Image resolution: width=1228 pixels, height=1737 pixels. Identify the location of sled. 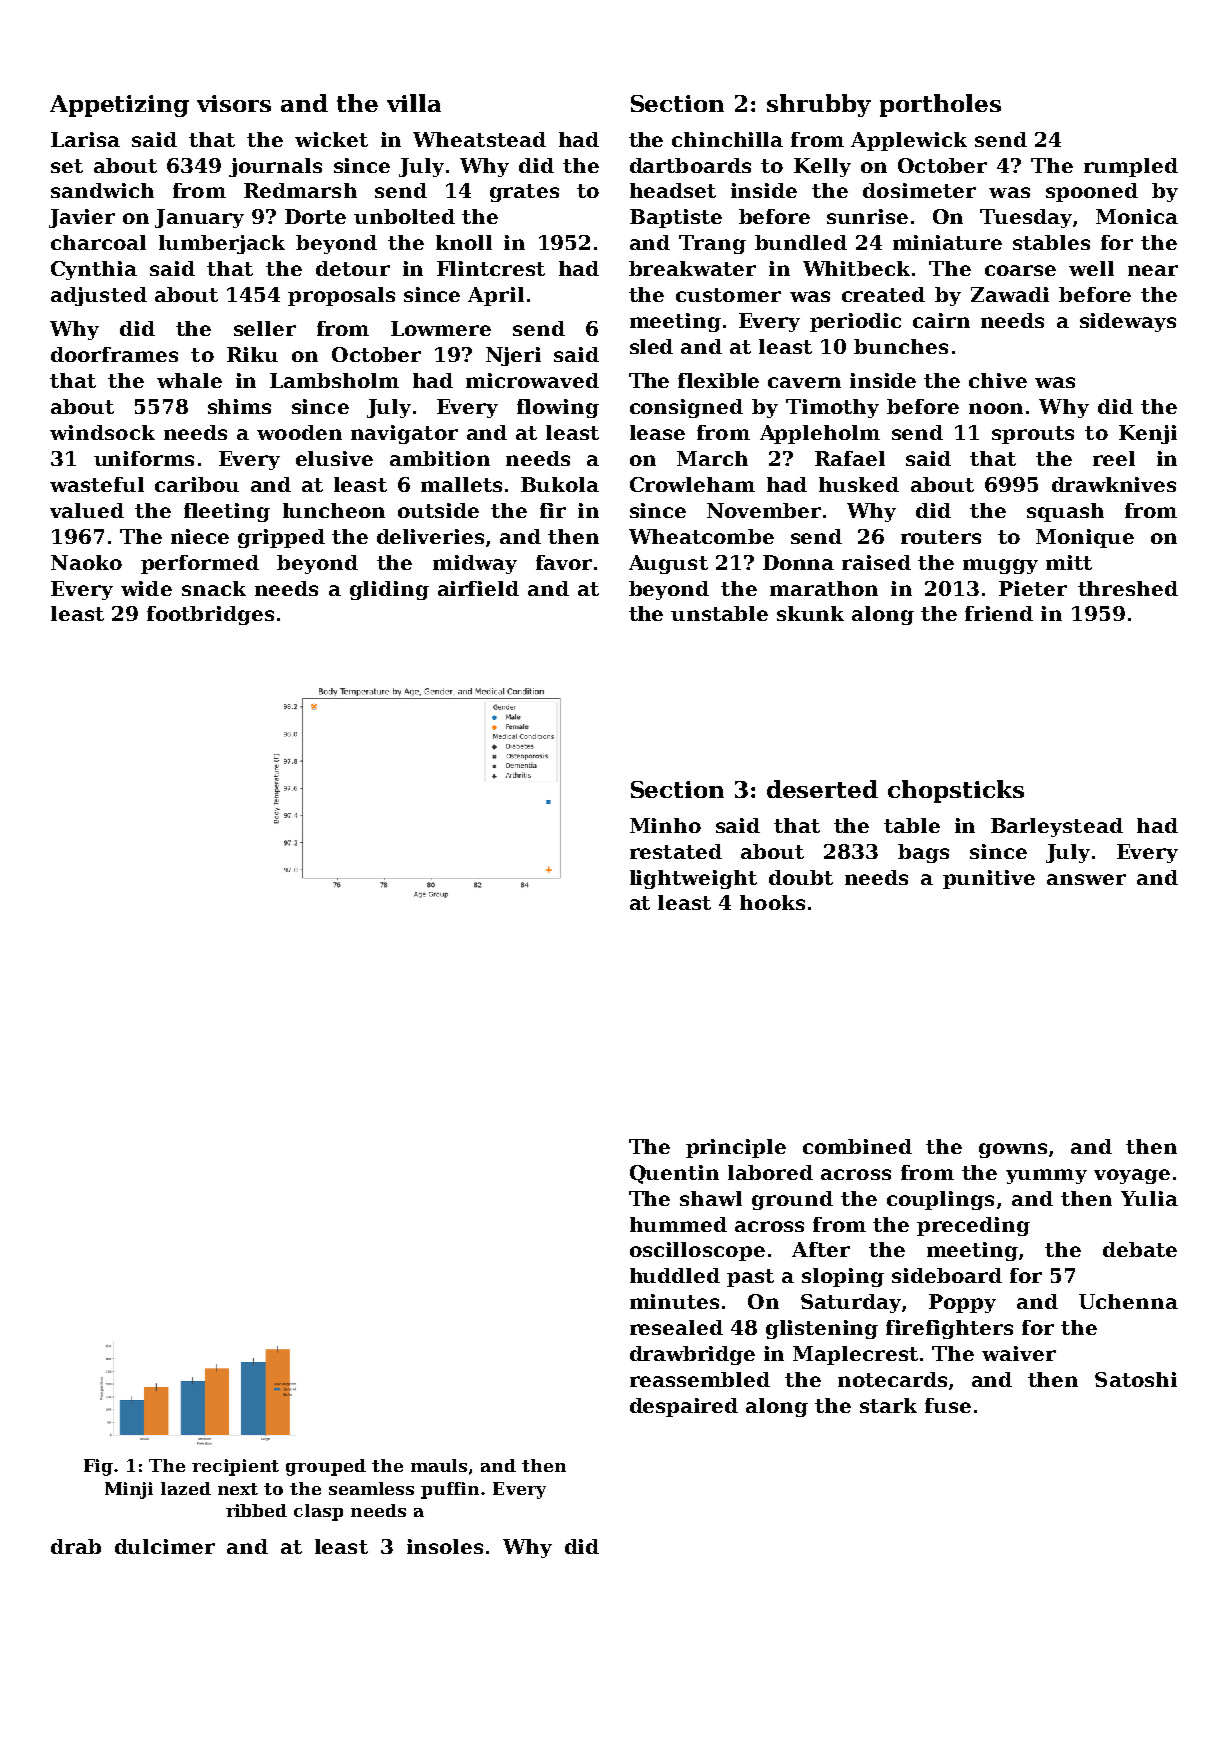
(651, 346).
